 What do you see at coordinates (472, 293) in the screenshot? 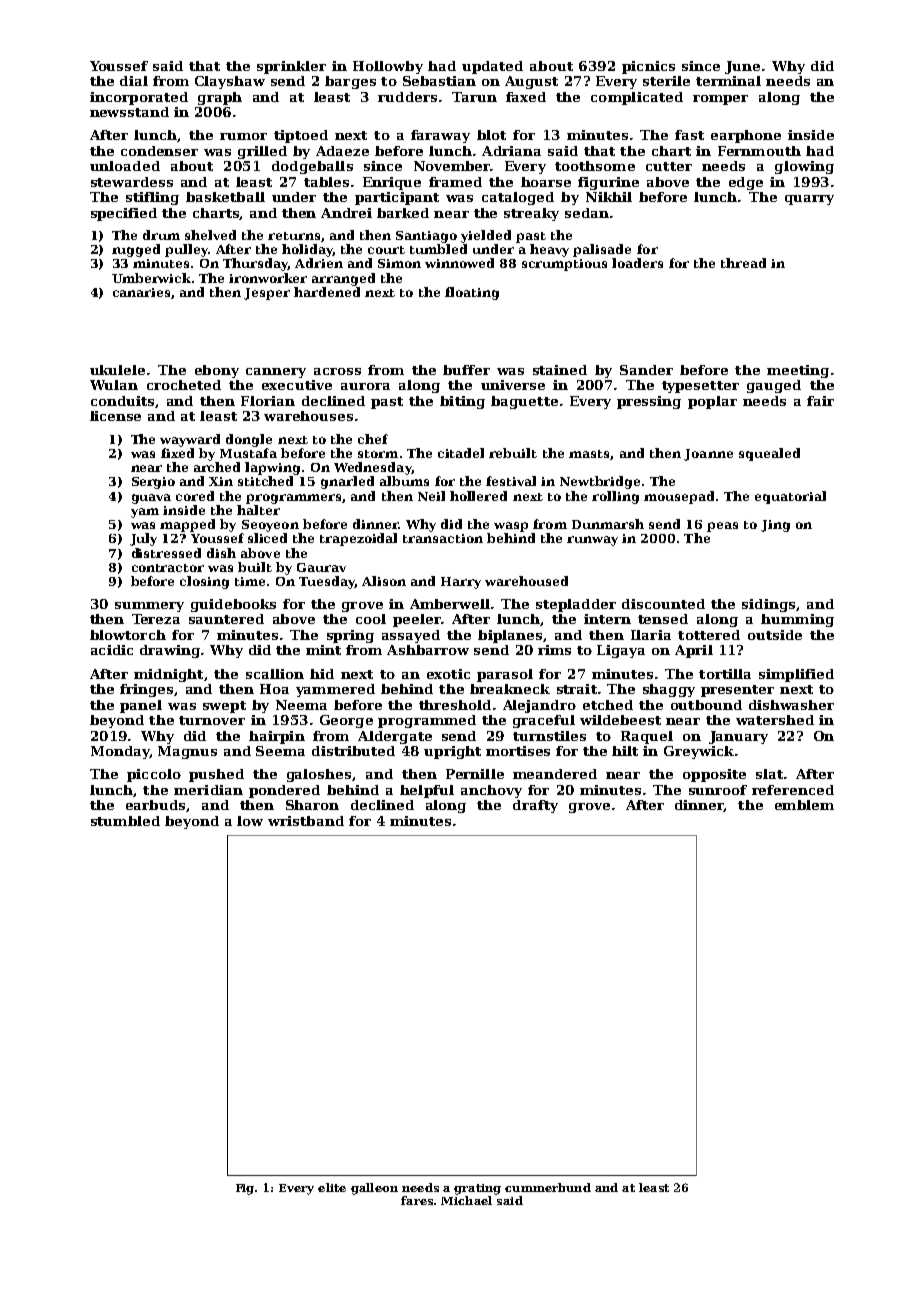
I see `floating` at bounding box center [472, 293].
